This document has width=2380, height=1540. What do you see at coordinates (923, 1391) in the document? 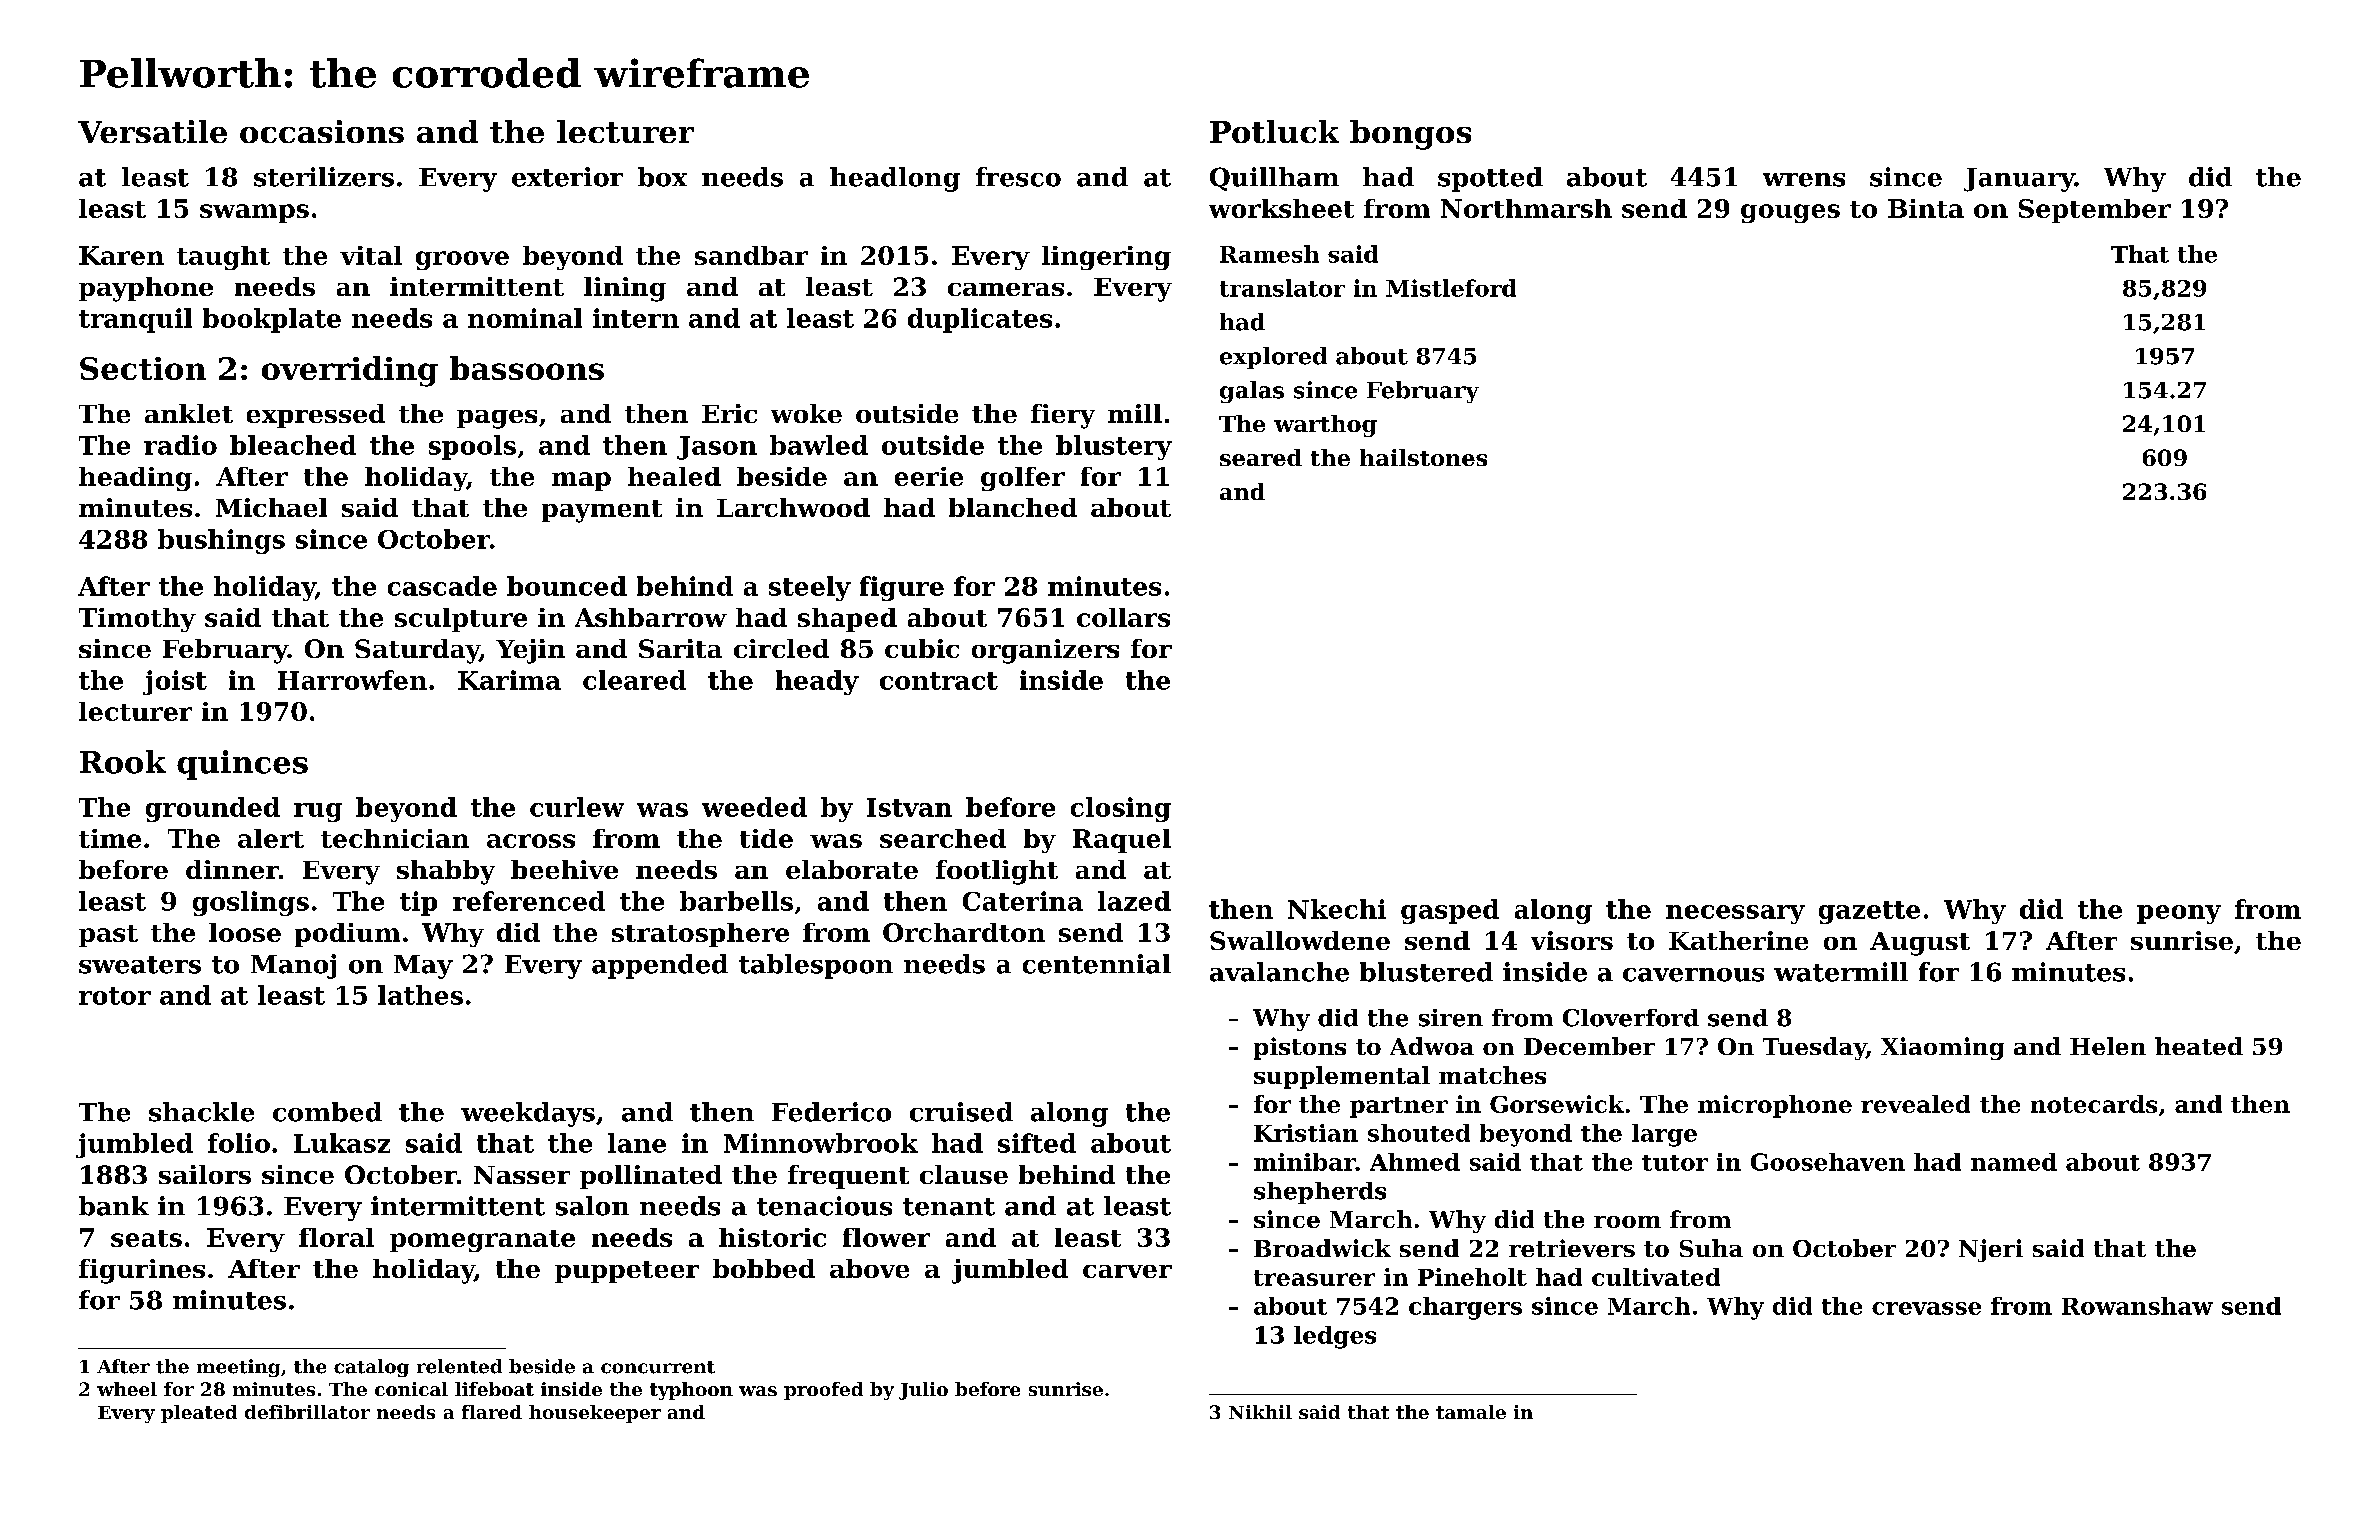
I see `Julio` at bounding box center [923, 1391].
